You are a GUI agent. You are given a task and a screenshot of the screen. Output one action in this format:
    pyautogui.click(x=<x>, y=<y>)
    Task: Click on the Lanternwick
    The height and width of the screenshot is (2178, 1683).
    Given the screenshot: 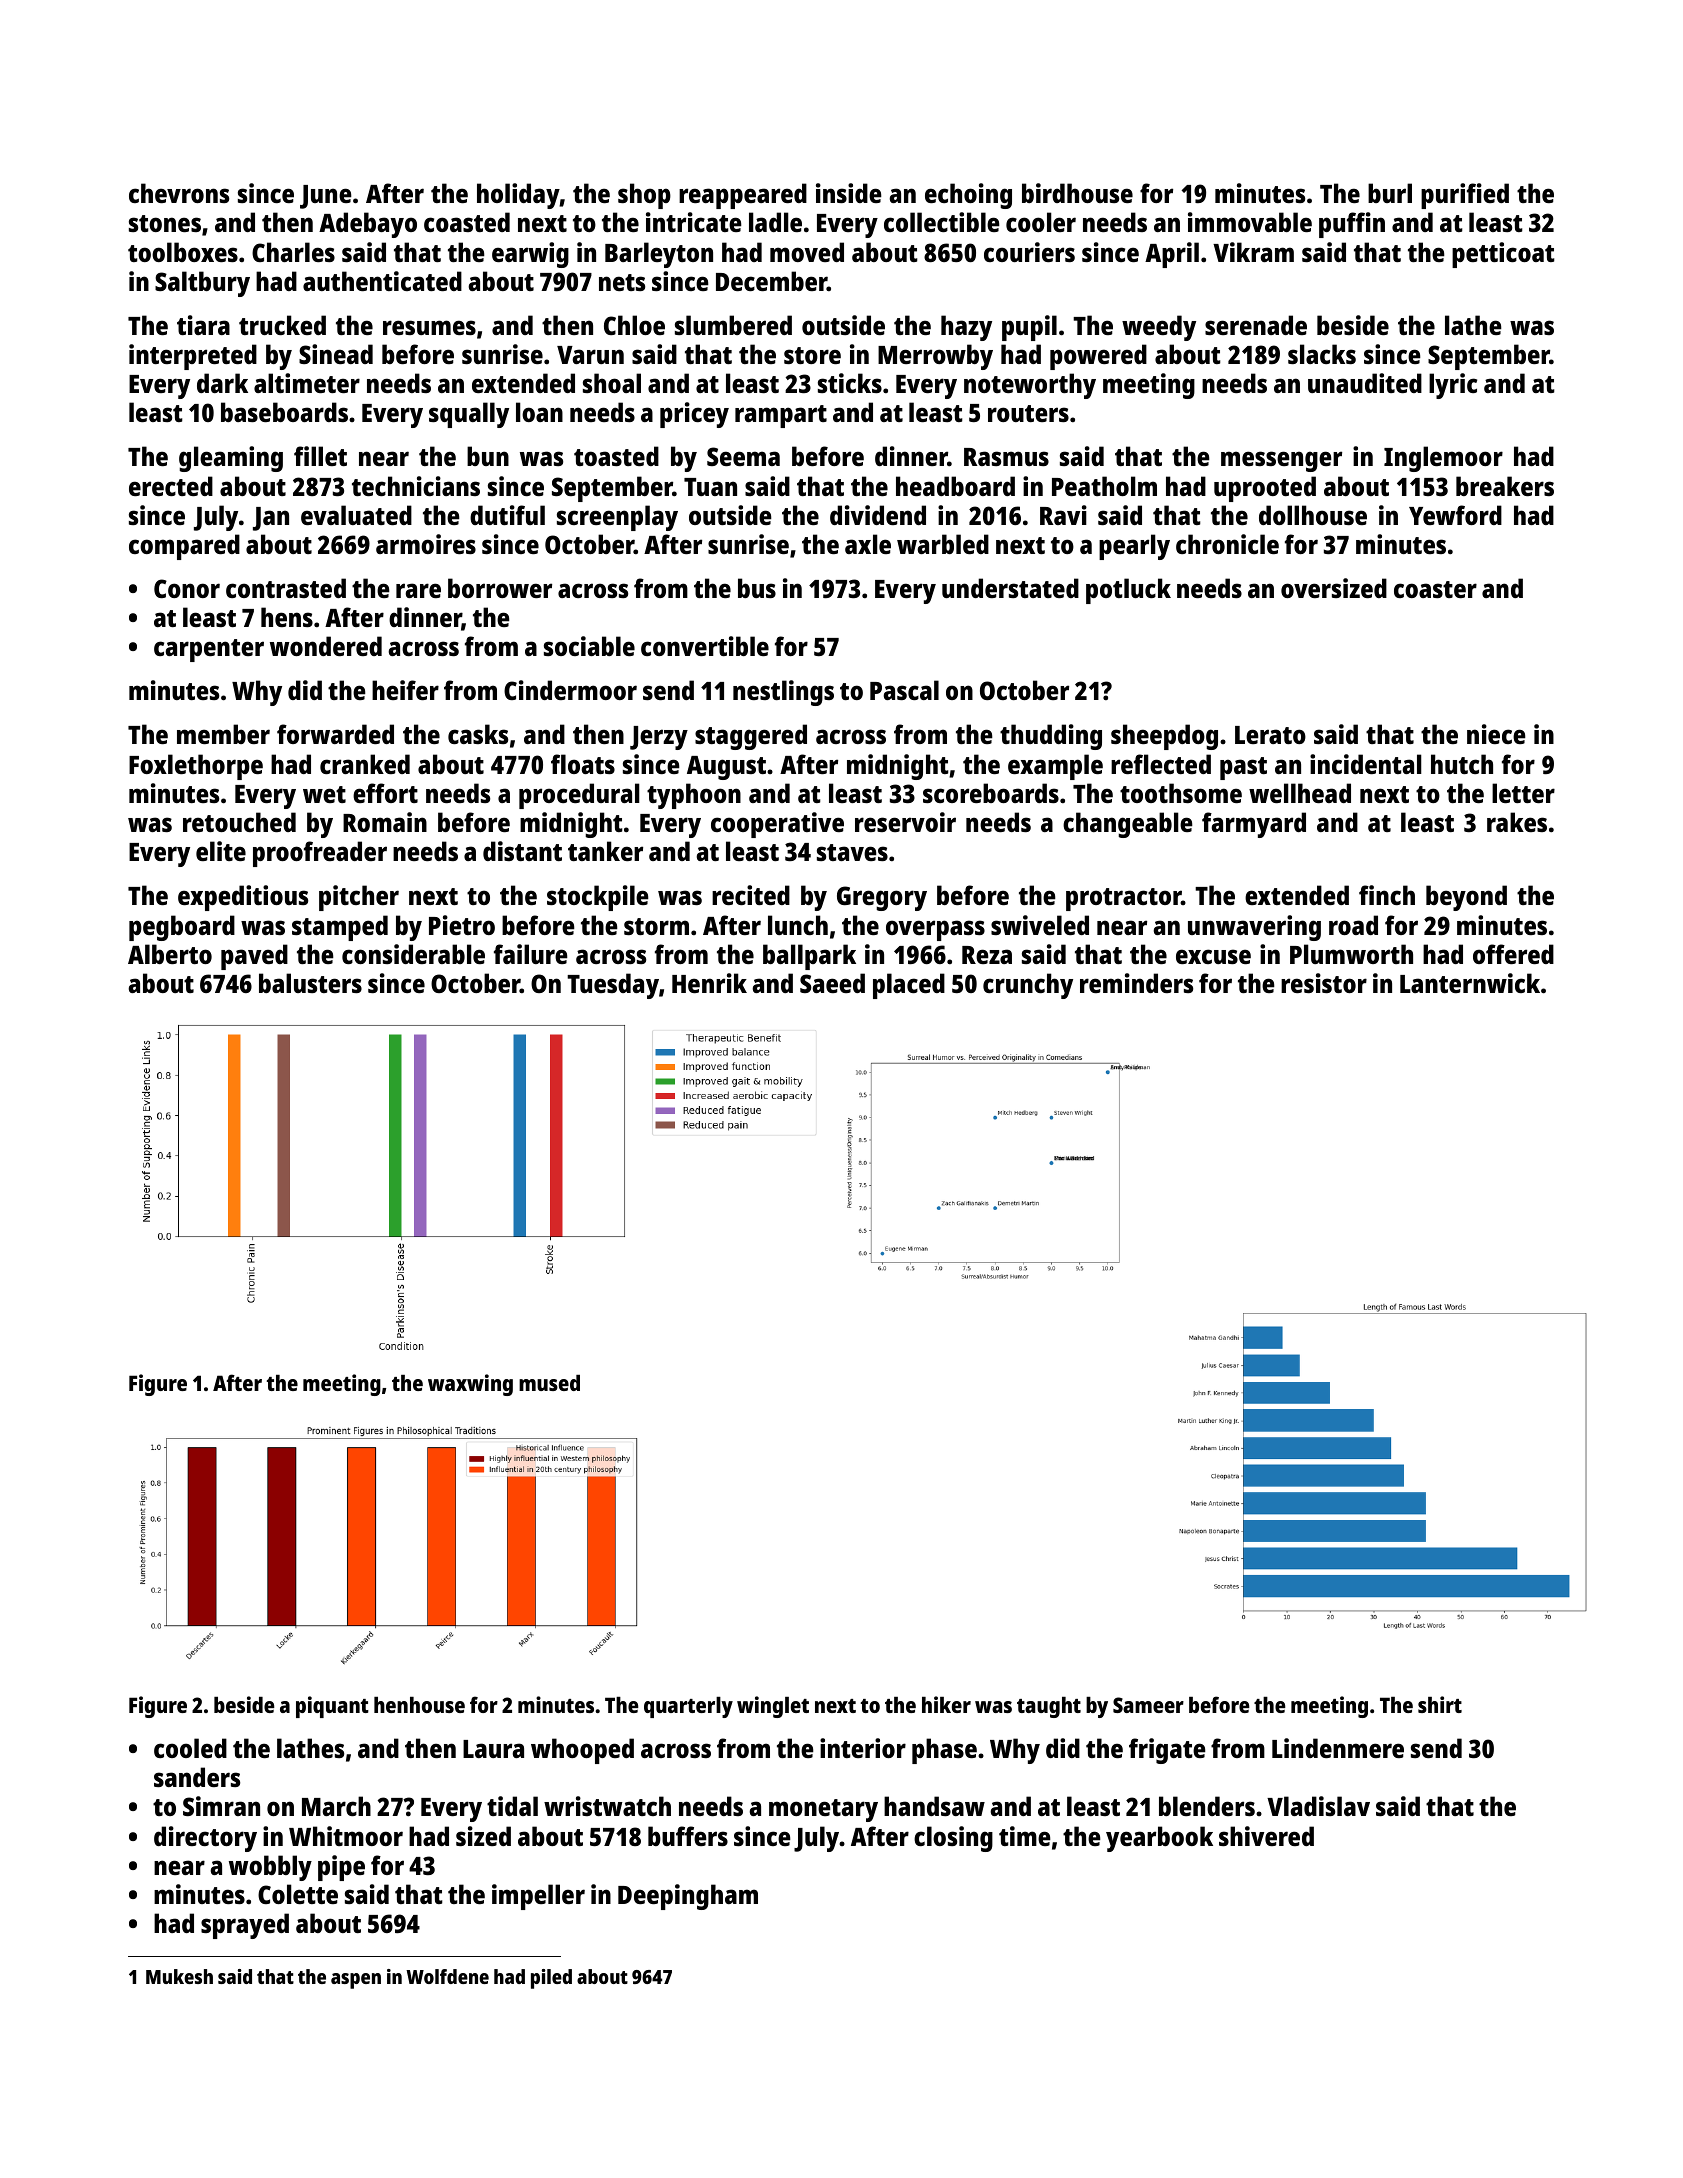 What is the action you would take?
    pyautogui.click(x=1470, y=983)
